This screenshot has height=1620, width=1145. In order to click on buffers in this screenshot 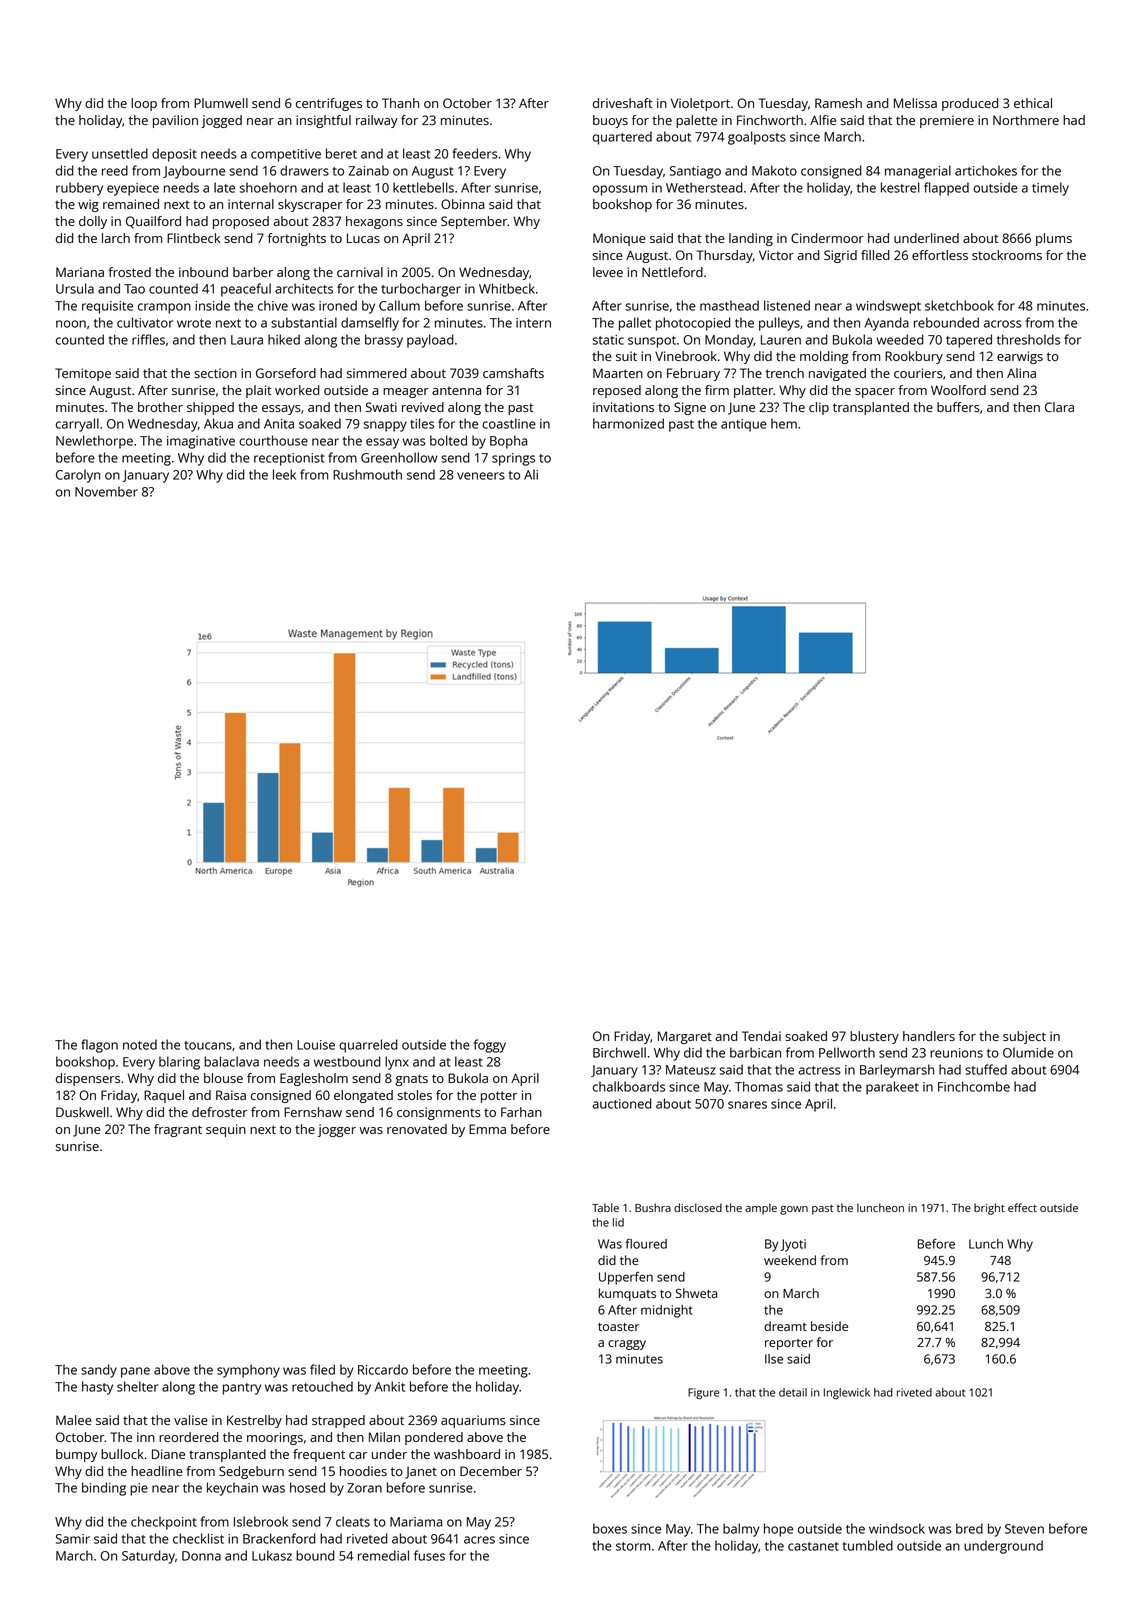, I will do `click(958, 407)`.
